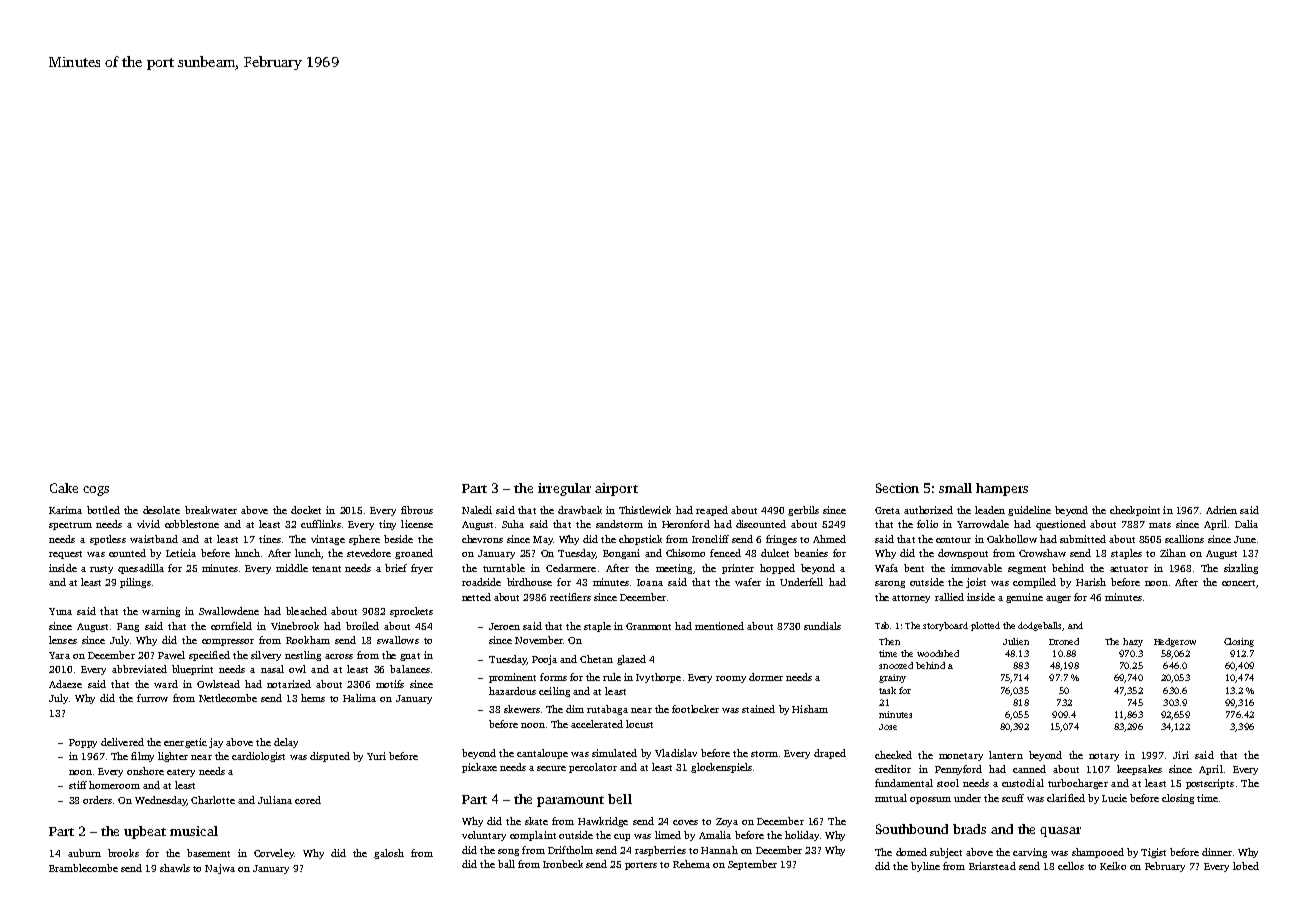 This document has height=924, width=1308. I want to click on dinner, so click(1217, 852).
